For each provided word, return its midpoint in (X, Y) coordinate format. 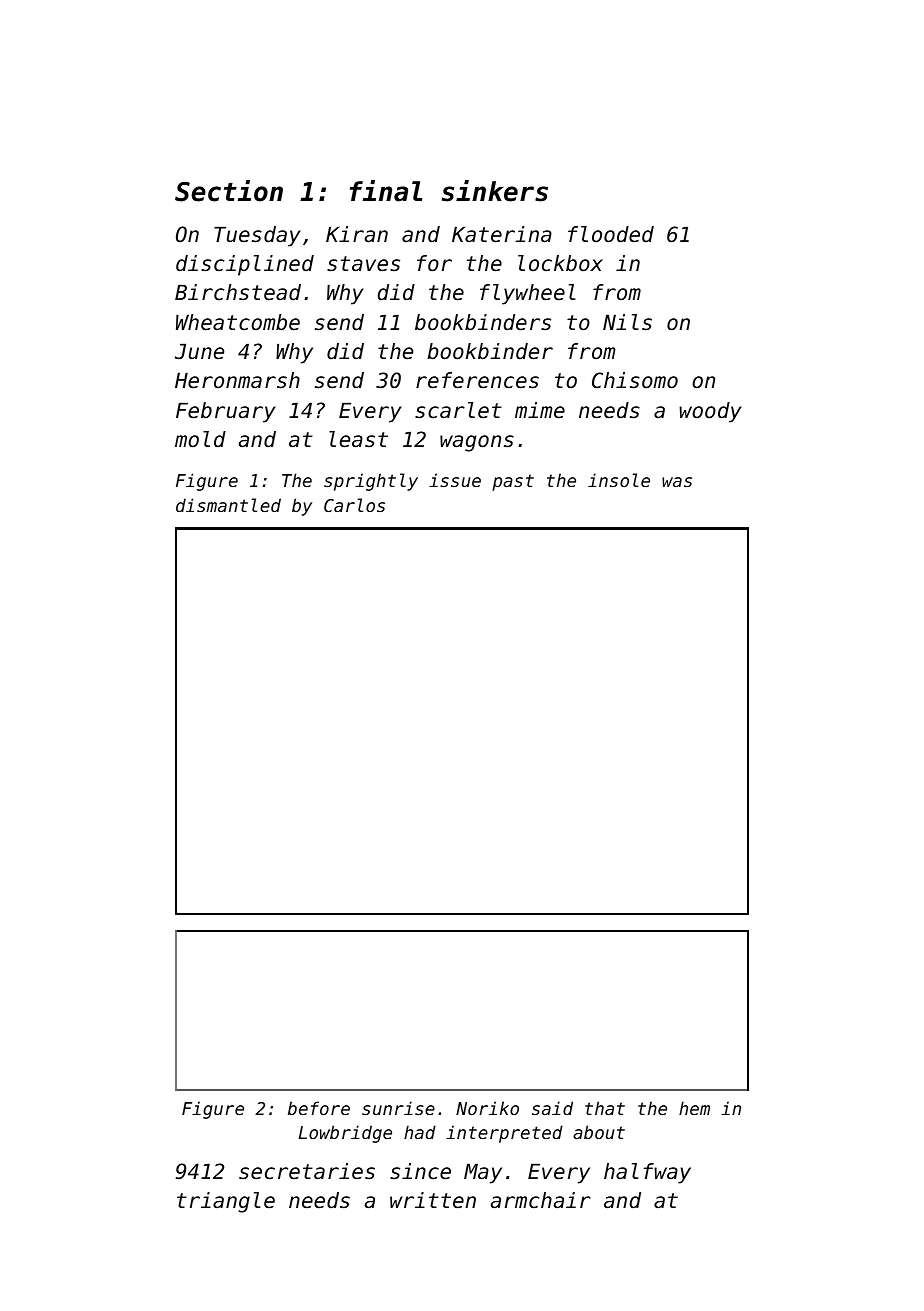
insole (619, 480)
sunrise (398, 1108)
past (513, 482)
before (319, 1108)
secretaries (307, 1171)
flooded (611, 234)
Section (229, 191)
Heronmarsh (237, 380)
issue (455, 480)
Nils (627, 322)
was (677, 482)
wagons (477, 443)
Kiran (357, 234)
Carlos (354, 505)
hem (694, 1108)
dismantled (228, 505)
